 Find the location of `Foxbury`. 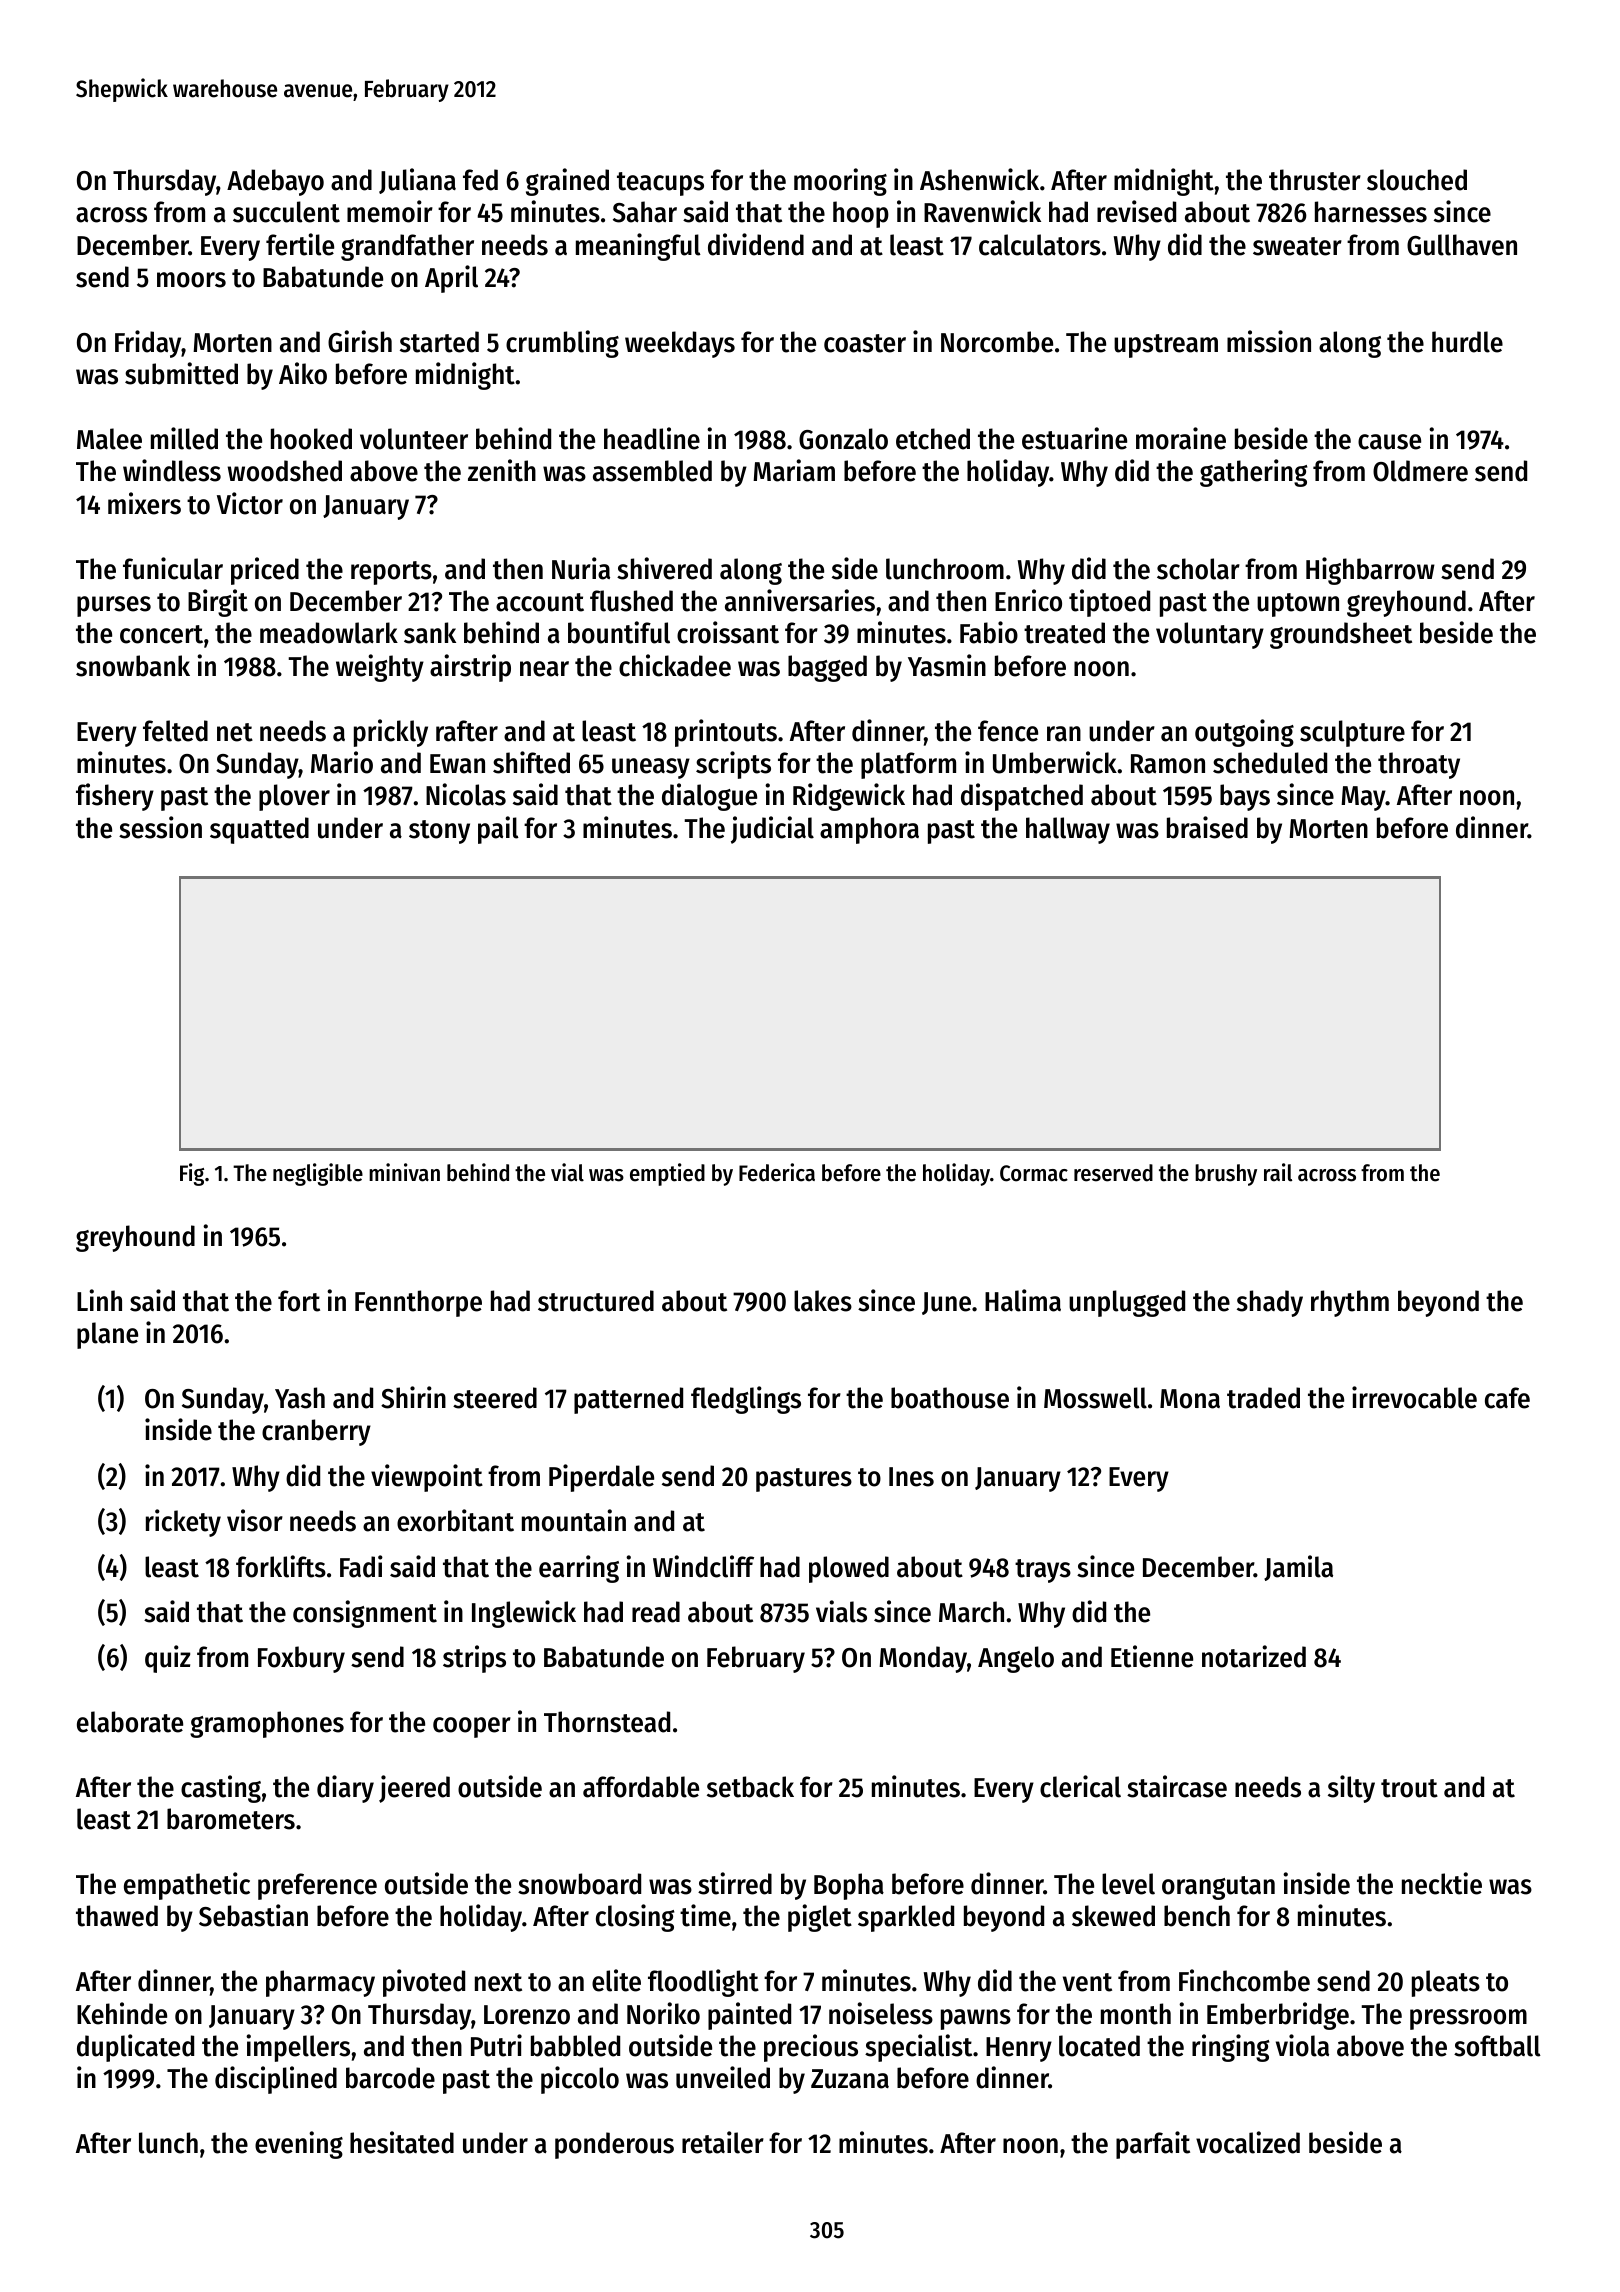

Foxbury is located at coordinates (301, 1659).
